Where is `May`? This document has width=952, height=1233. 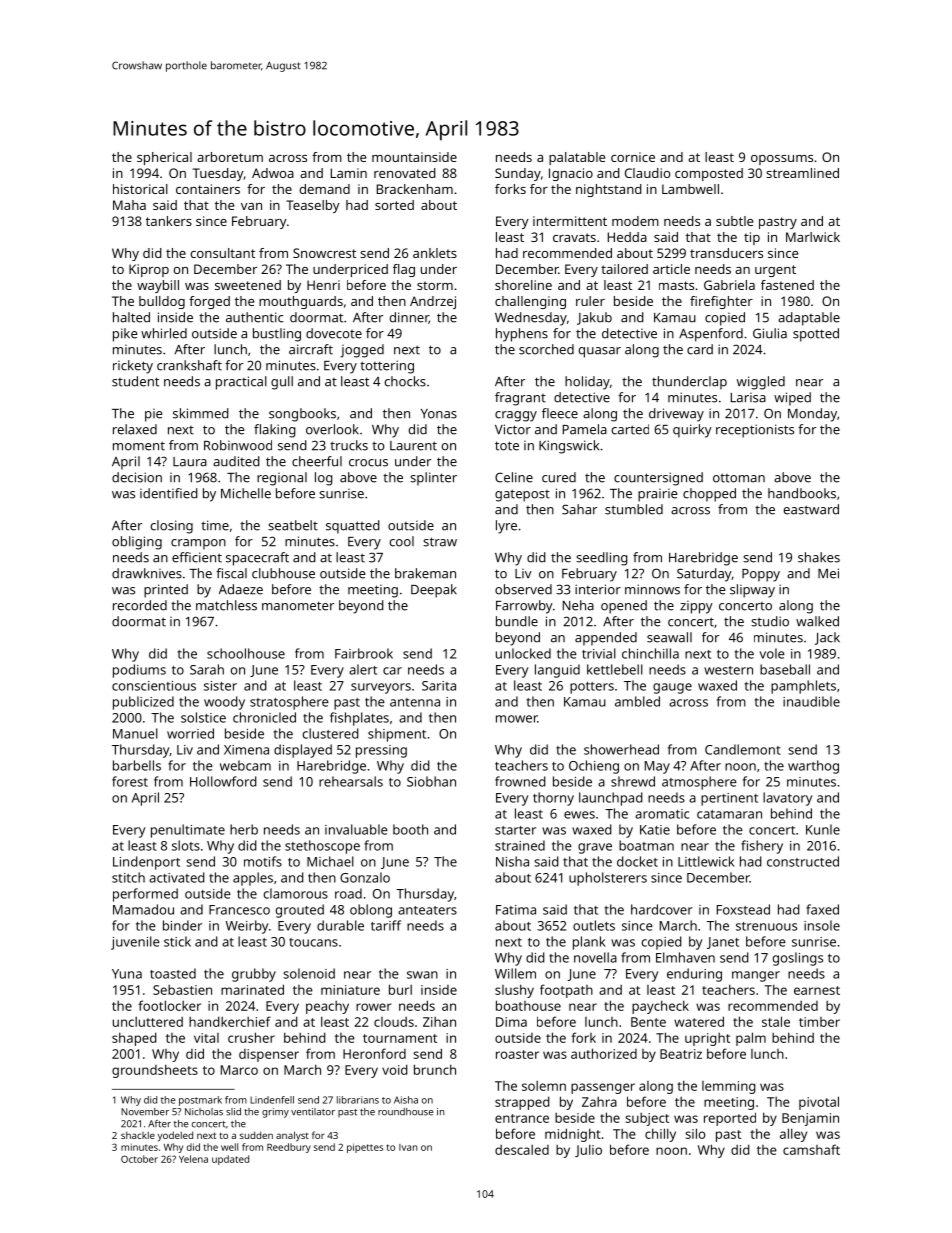
May is located at coordinates (657, 767).
